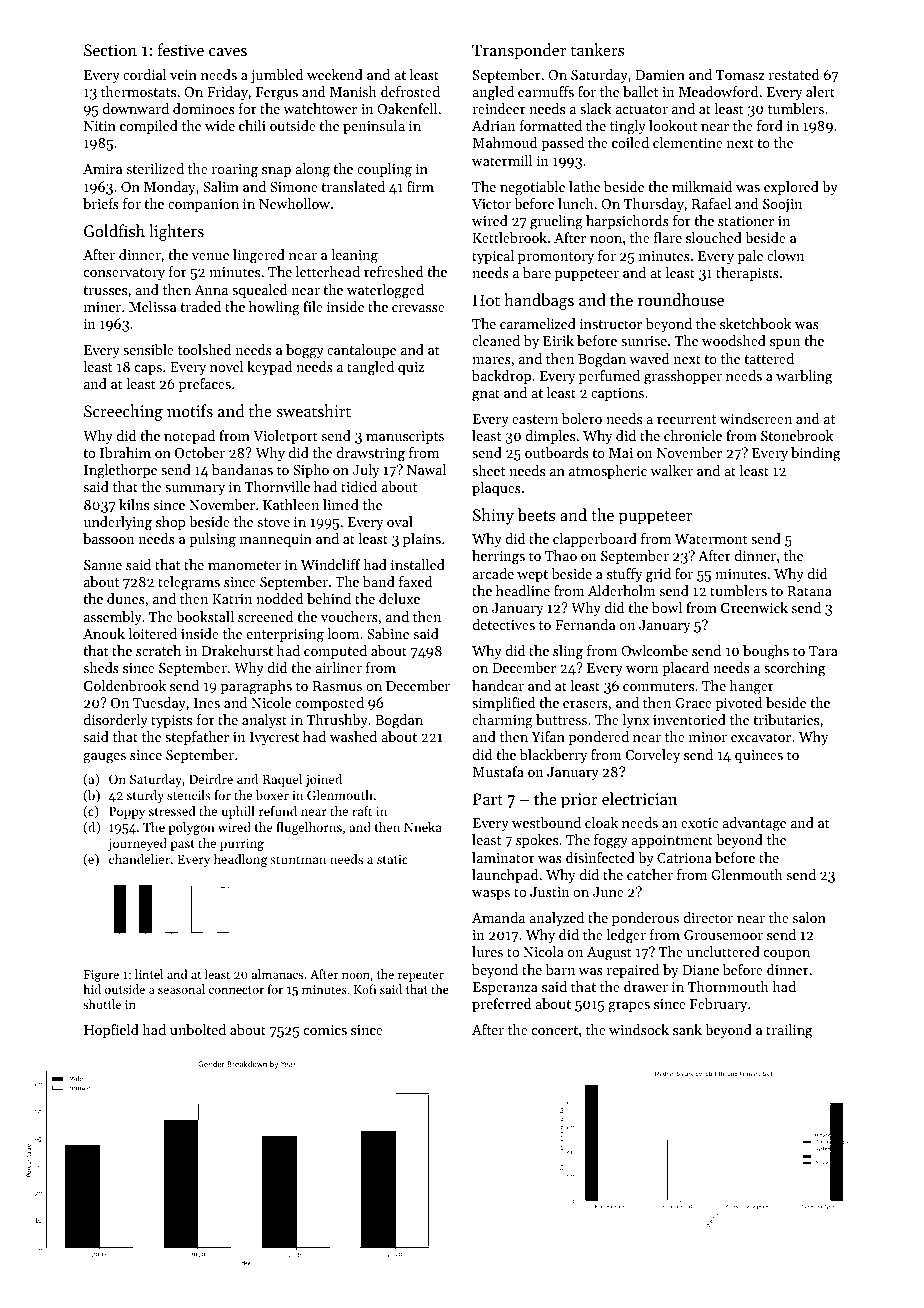  What do you see at coordinates (598, 49) in the screenshot?
I see `tankers` at bounding box center [598, 49].
